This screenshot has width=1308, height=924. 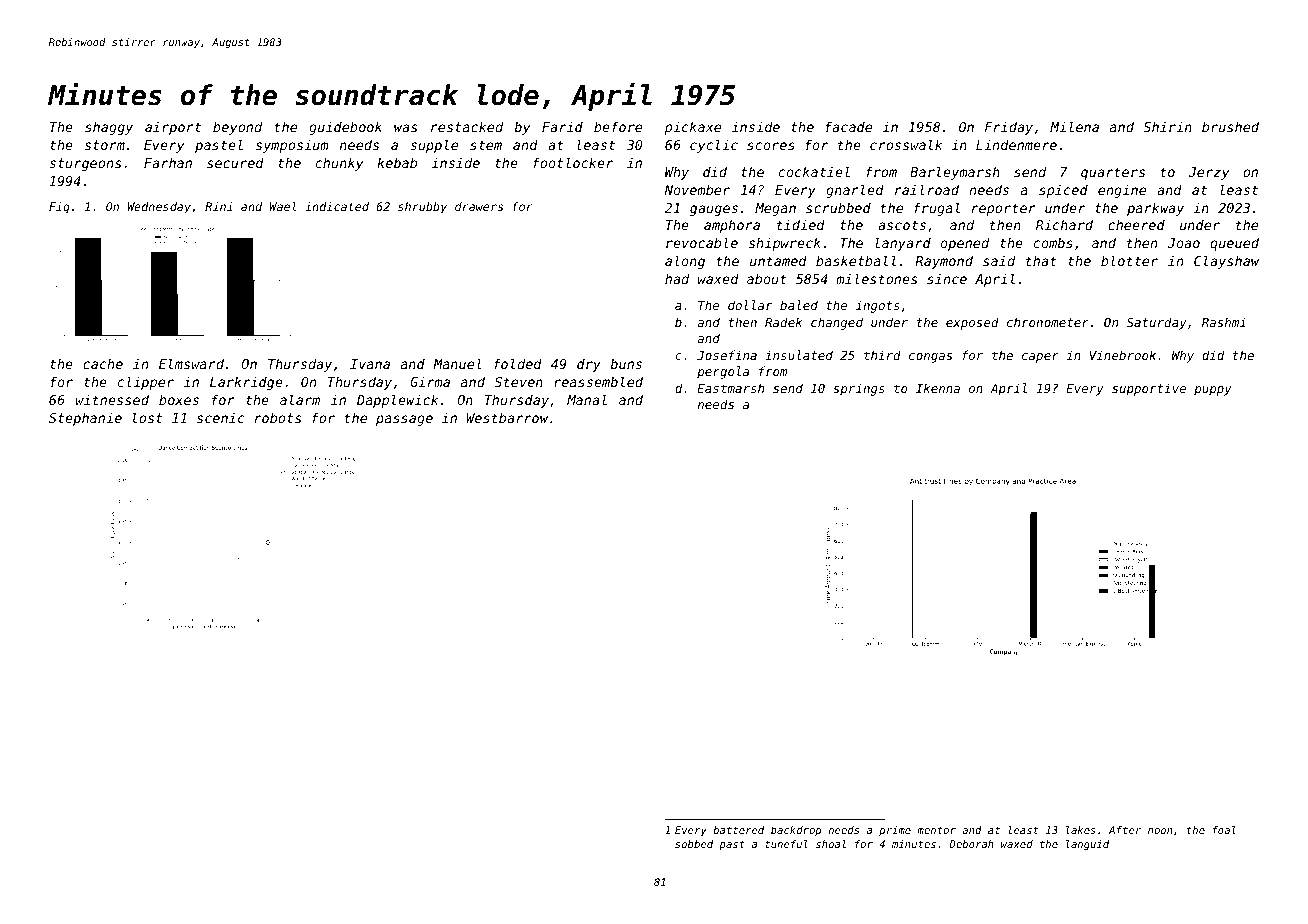 I want to click on supportive, so click(x=1149, y=389).
